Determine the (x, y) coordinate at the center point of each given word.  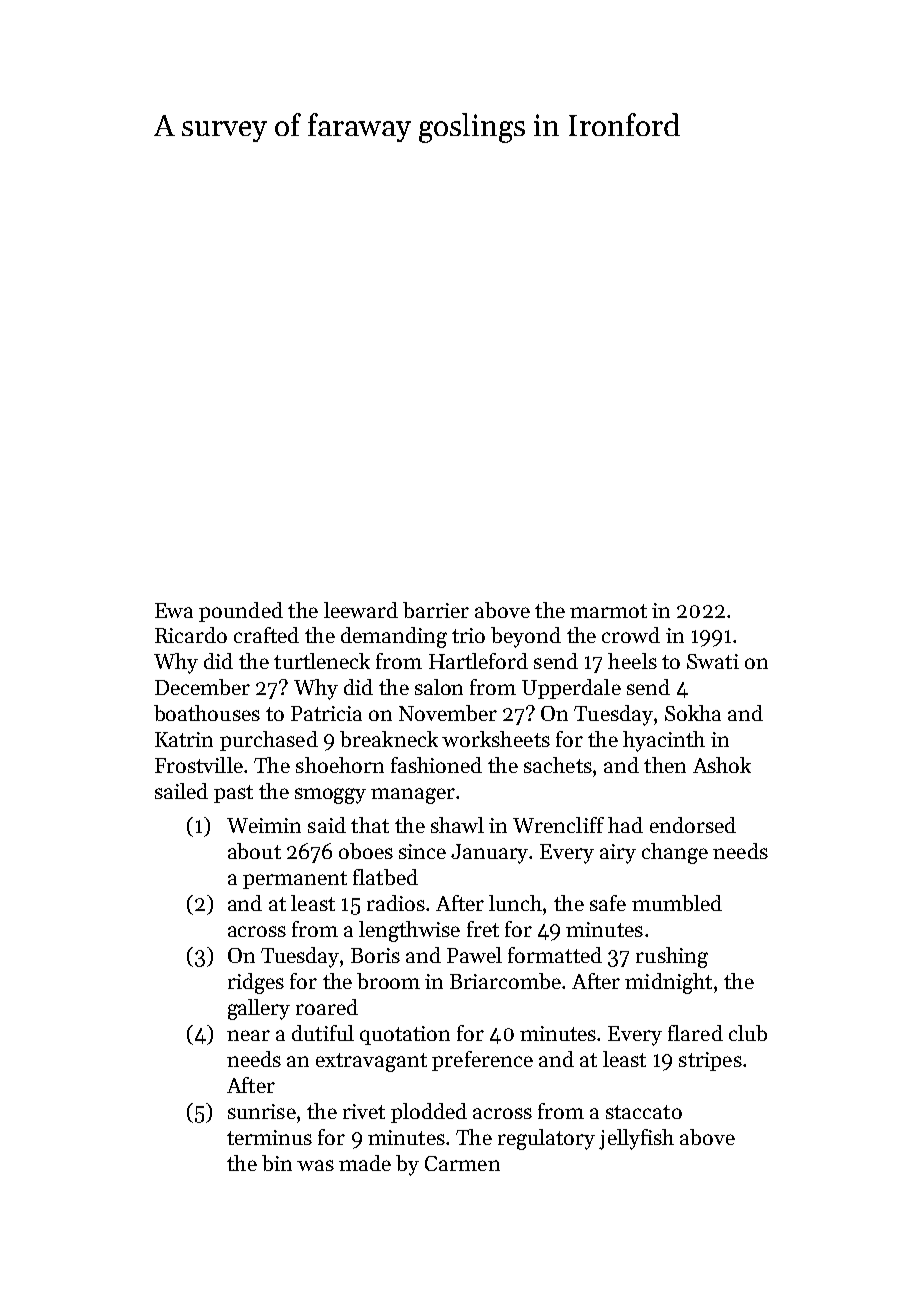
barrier (436, 610)
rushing (672, 957)
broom (388, 981)
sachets (558, 765)
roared (327, 1007)
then (665, 765)
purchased (269, 741)
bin (277, 1163)
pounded (241, 612)
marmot (608, 611)
